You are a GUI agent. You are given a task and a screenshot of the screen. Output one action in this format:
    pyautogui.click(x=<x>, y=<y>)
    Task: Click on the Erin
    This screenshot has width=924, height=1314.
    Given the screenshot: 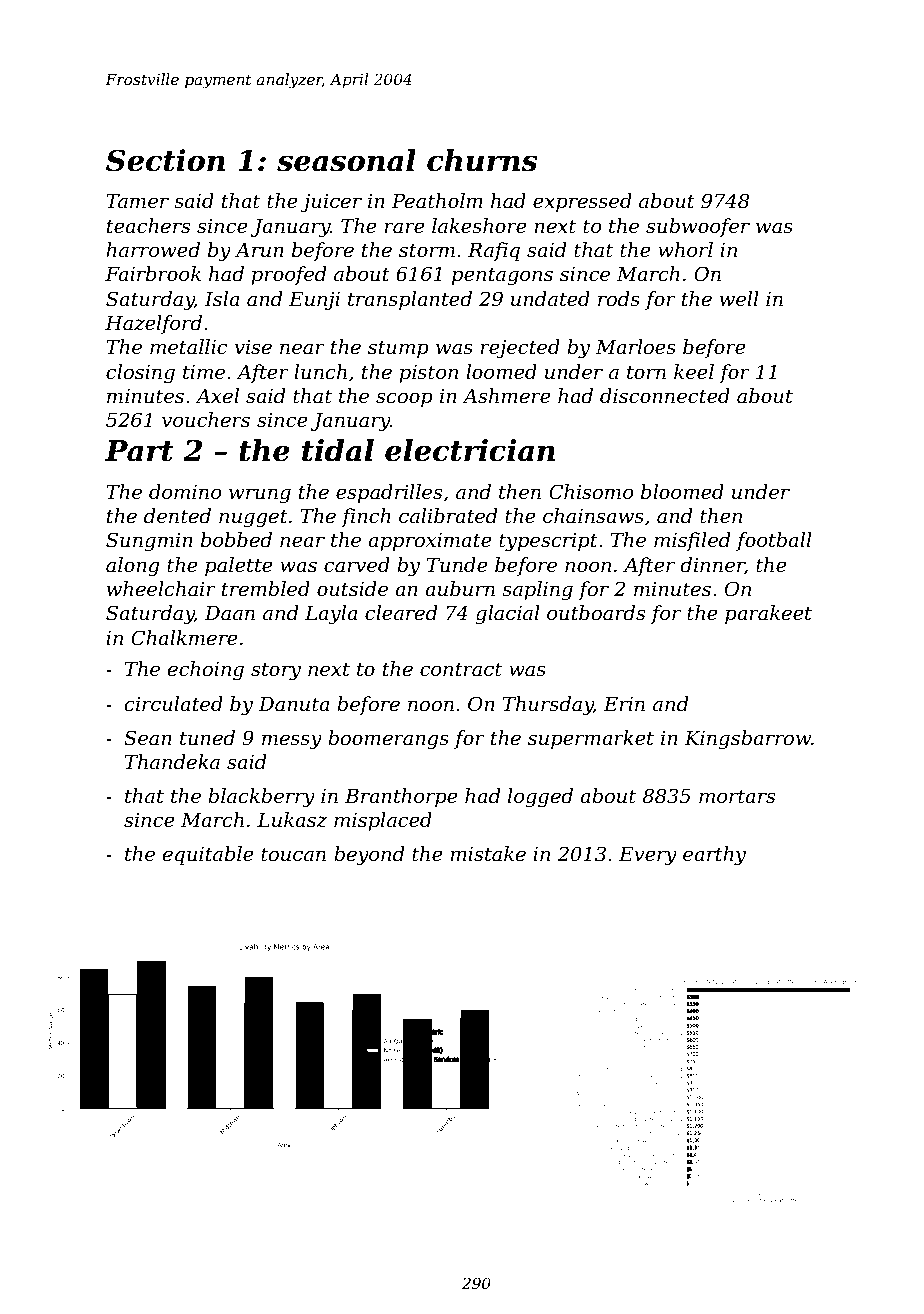 What is the action you would take?
    pyautogui.click(x=624, y=704)
